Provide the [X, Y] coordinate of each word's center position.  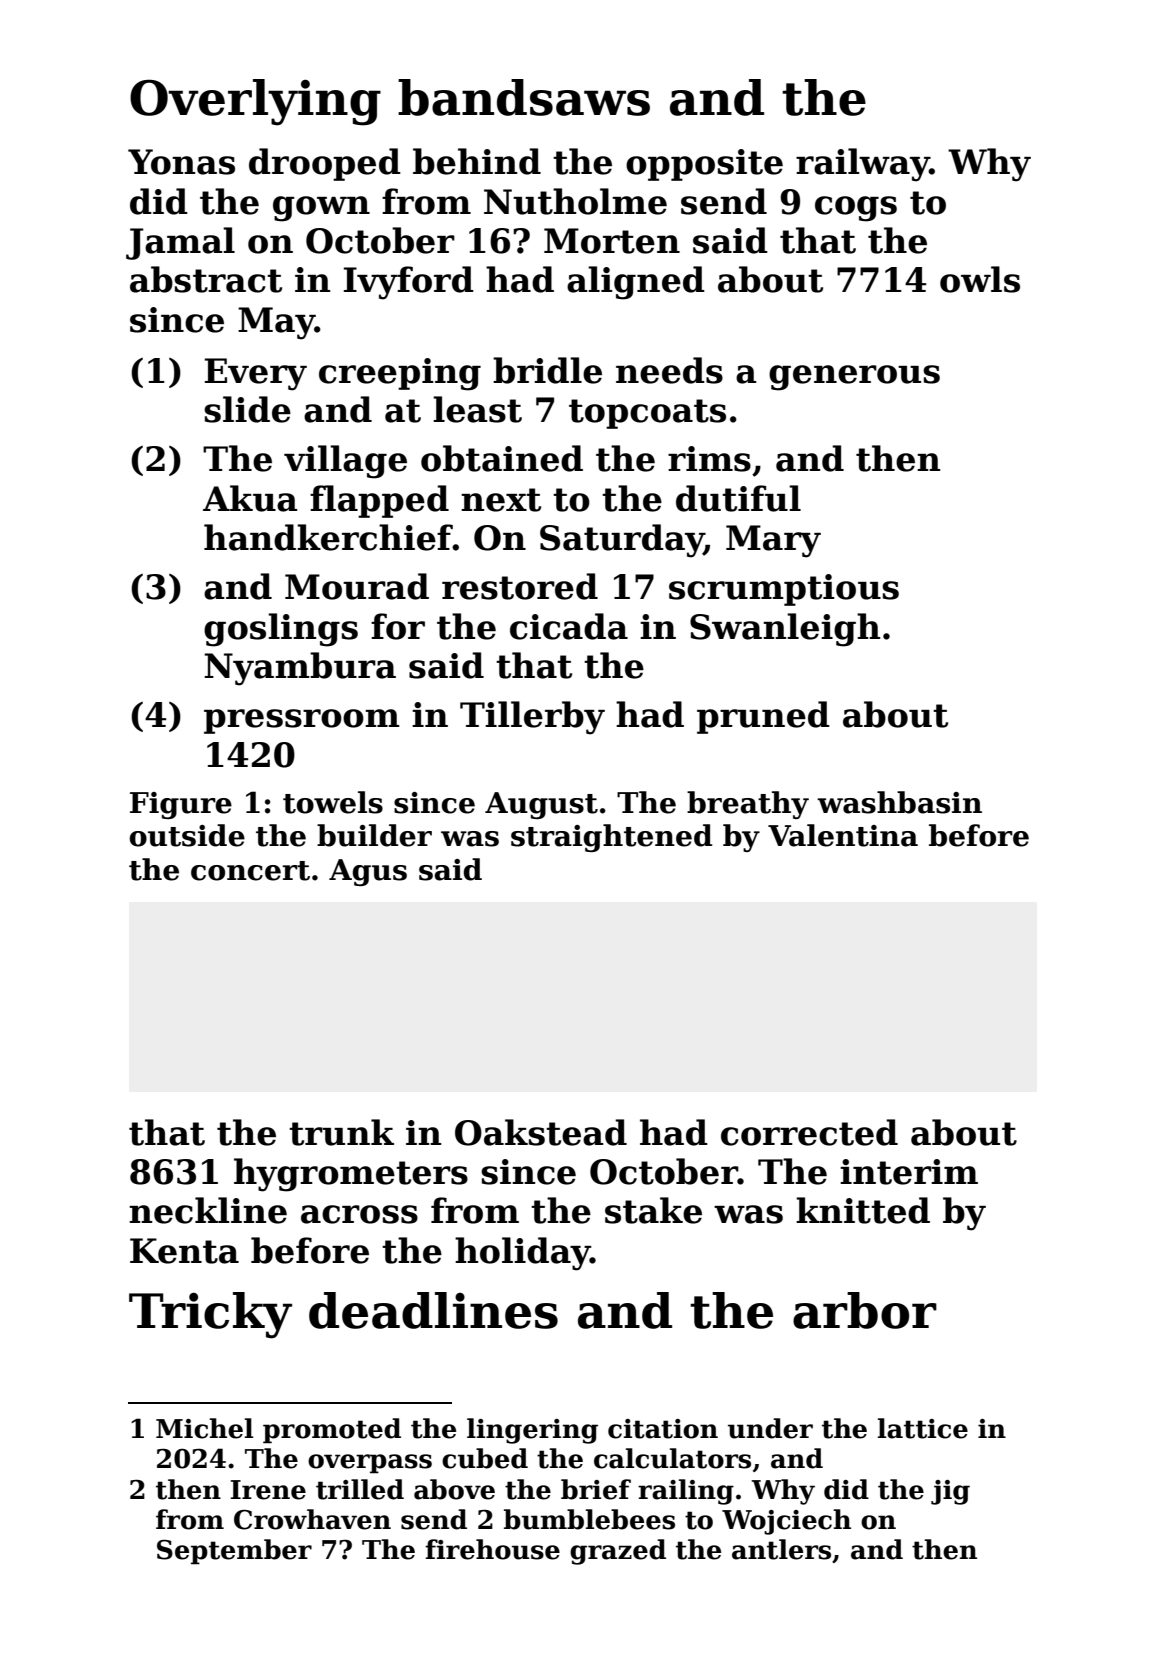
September [234, 1552]
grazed [618, 1552]
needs [669, 370]
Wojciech [786, 1522]
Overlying [255, 102]
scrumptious [784, 590]
